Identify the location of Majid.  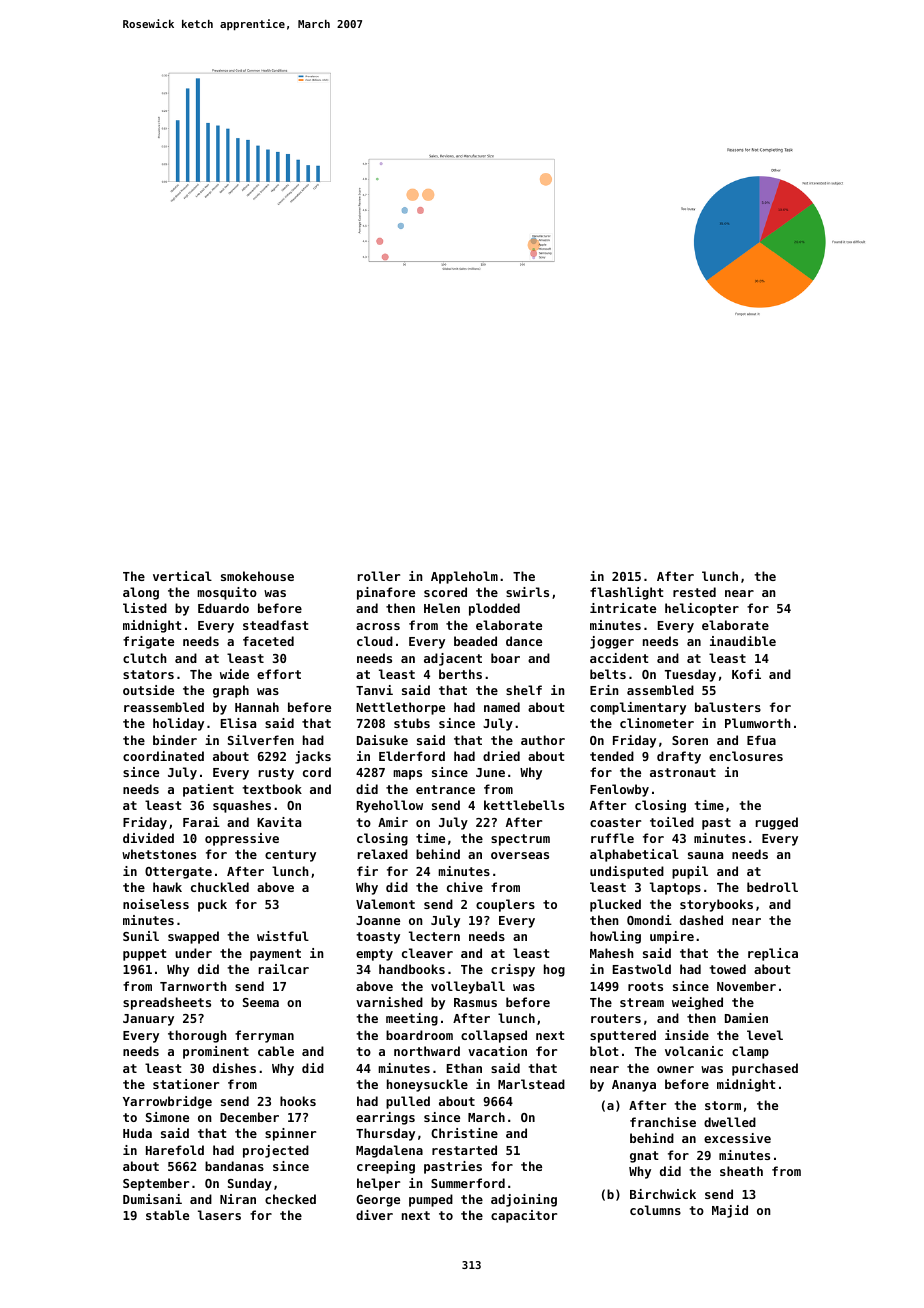
(730, 1211).
